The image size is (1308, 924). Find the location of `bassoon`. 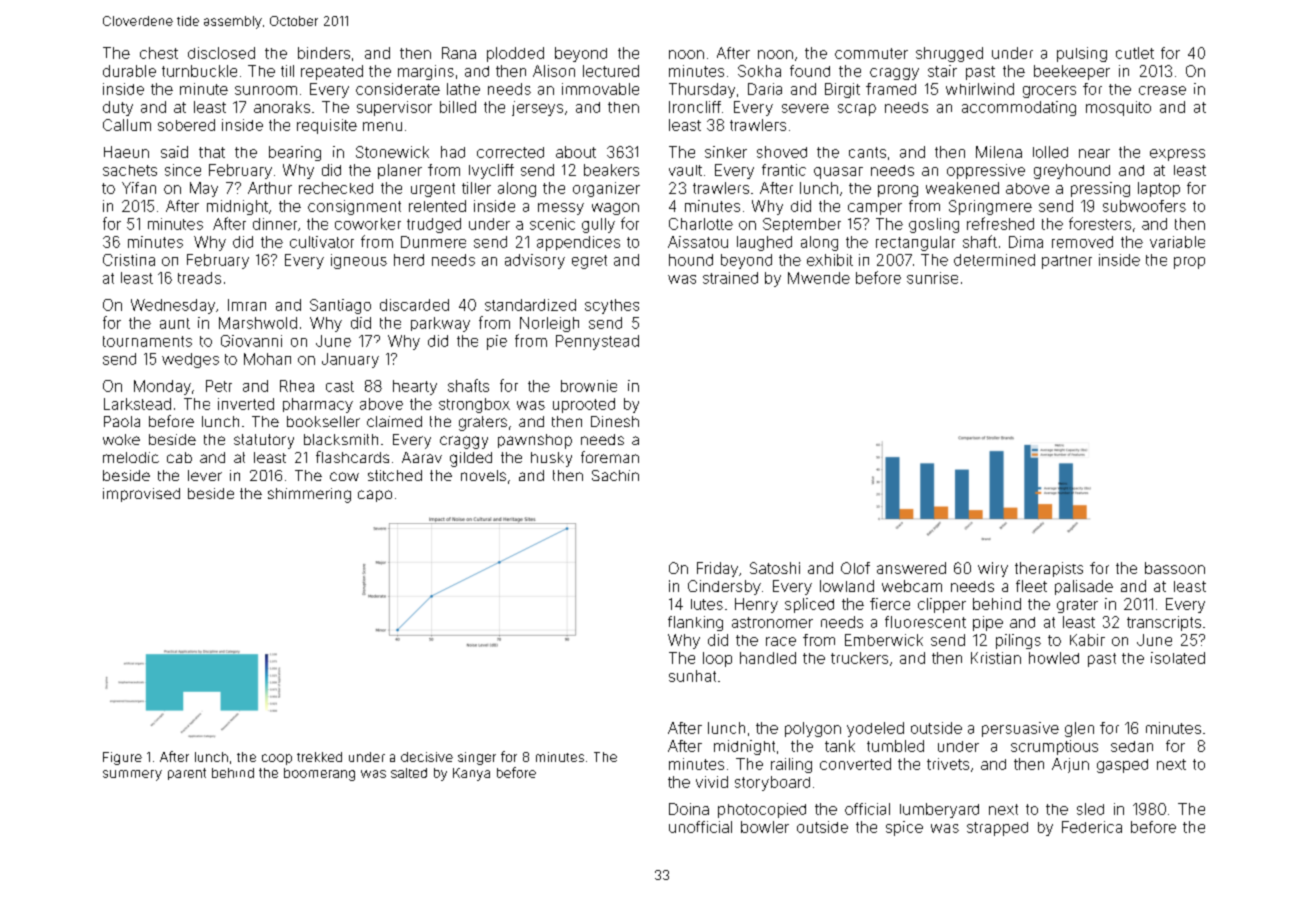

bassoon is located at coordinates (1175, 568).
